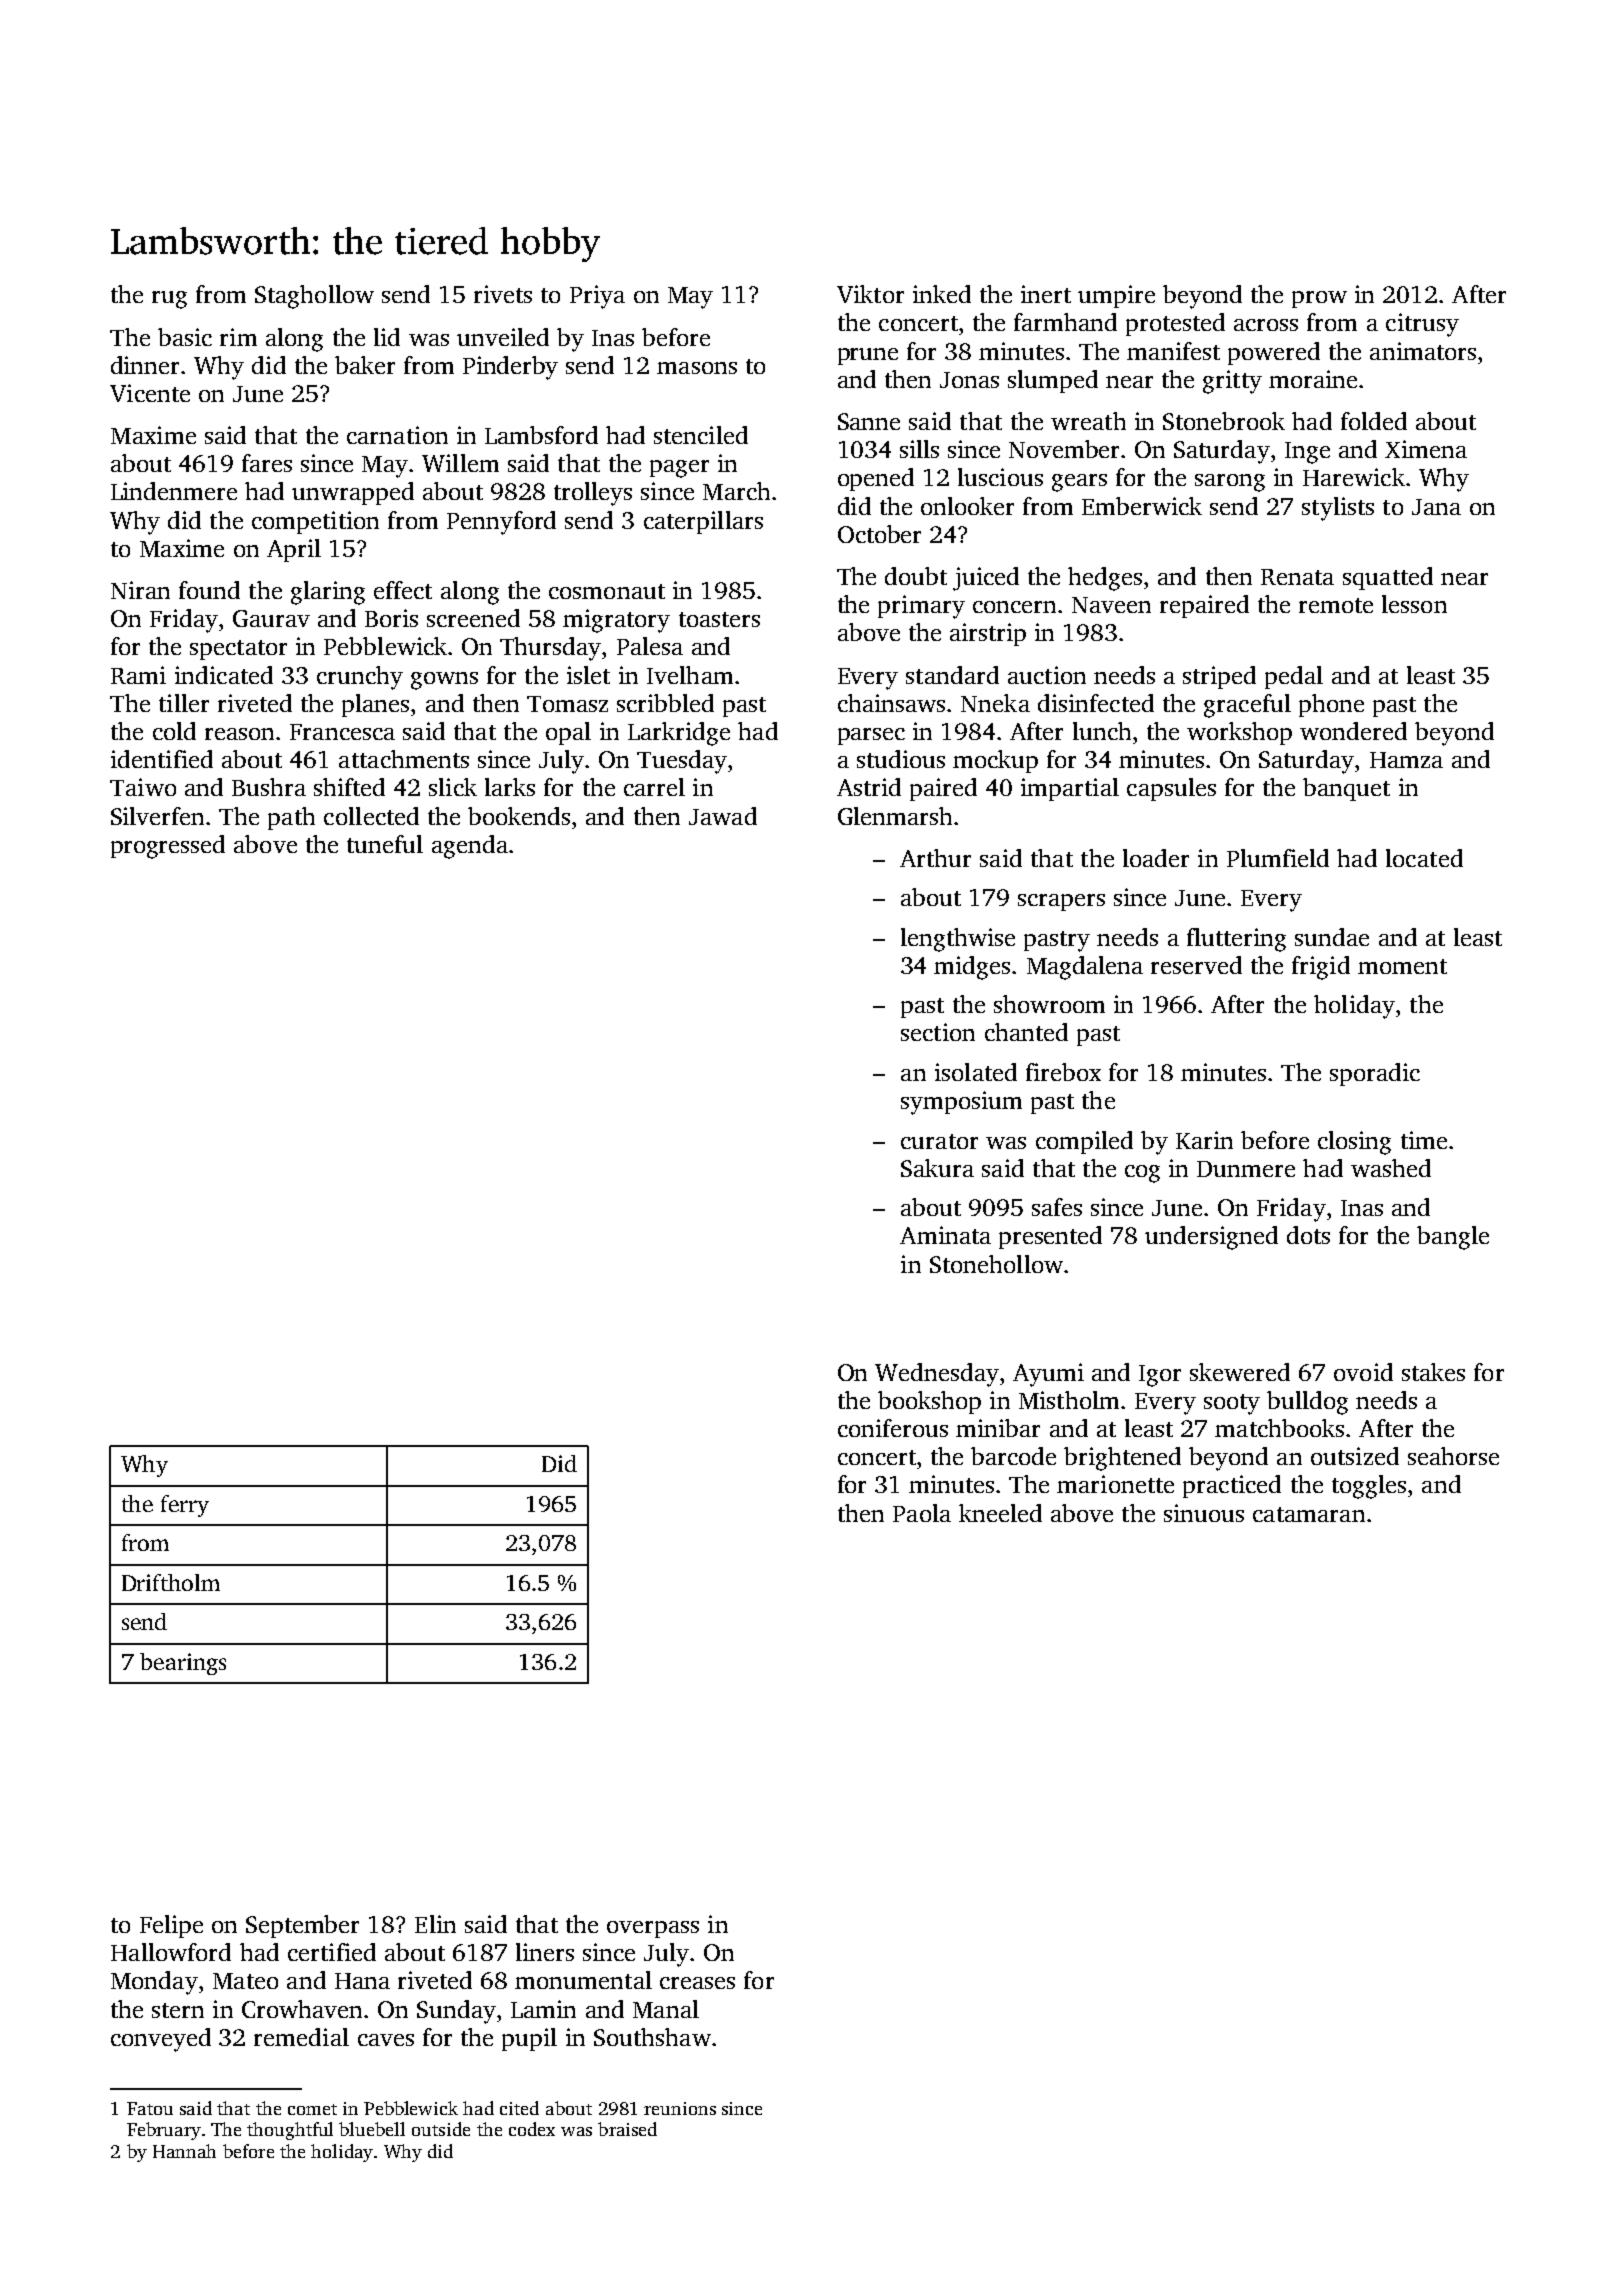 The image size is (1620, 2292). Describe the element at coordinates (1424, 1140) in the screenshot. I see `time` at that location.
